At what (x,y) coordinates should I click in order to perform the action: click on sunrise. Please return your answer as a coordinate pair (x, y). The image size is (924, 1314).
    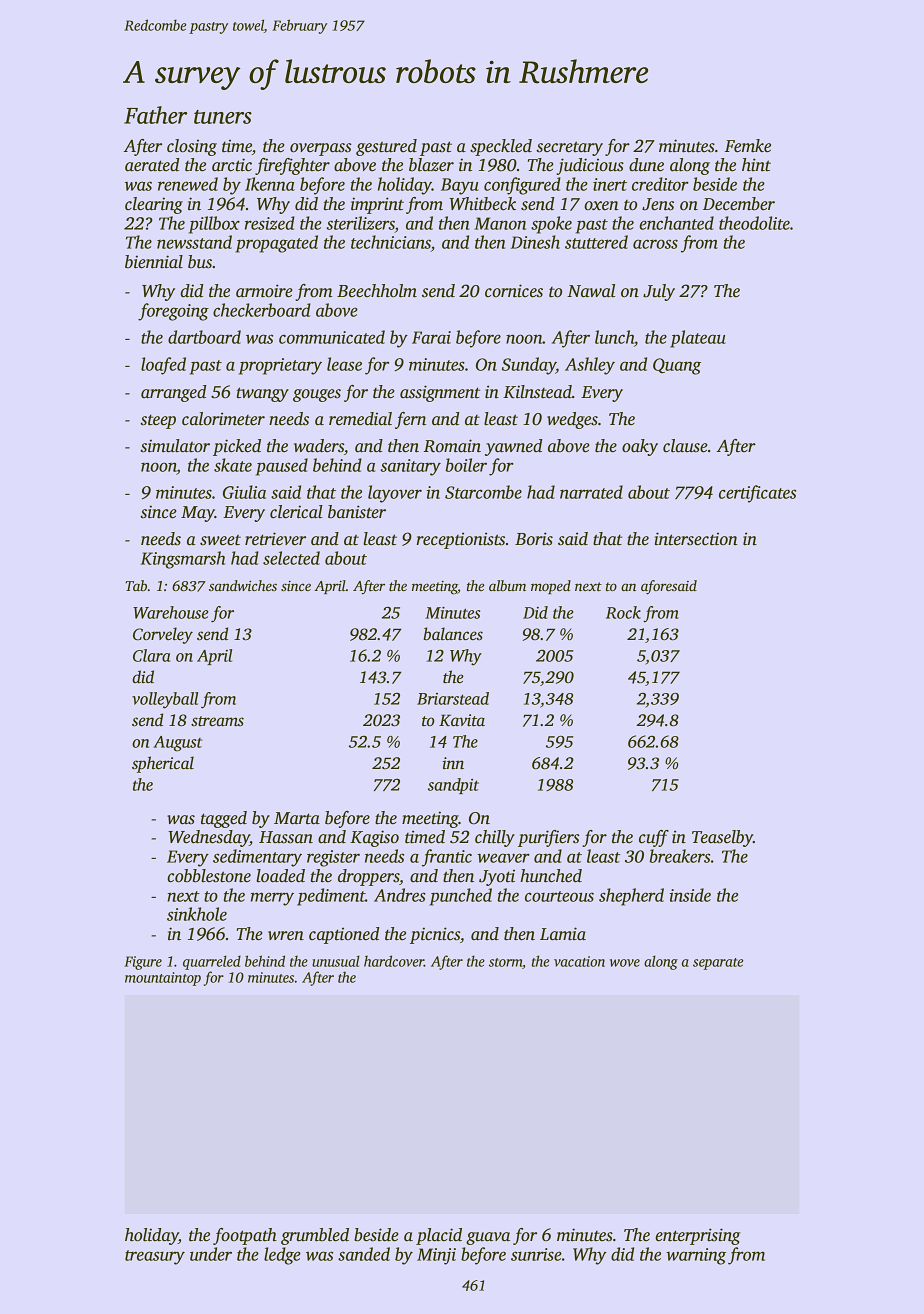
    Looking at the image, I should click on (536, 1254).
